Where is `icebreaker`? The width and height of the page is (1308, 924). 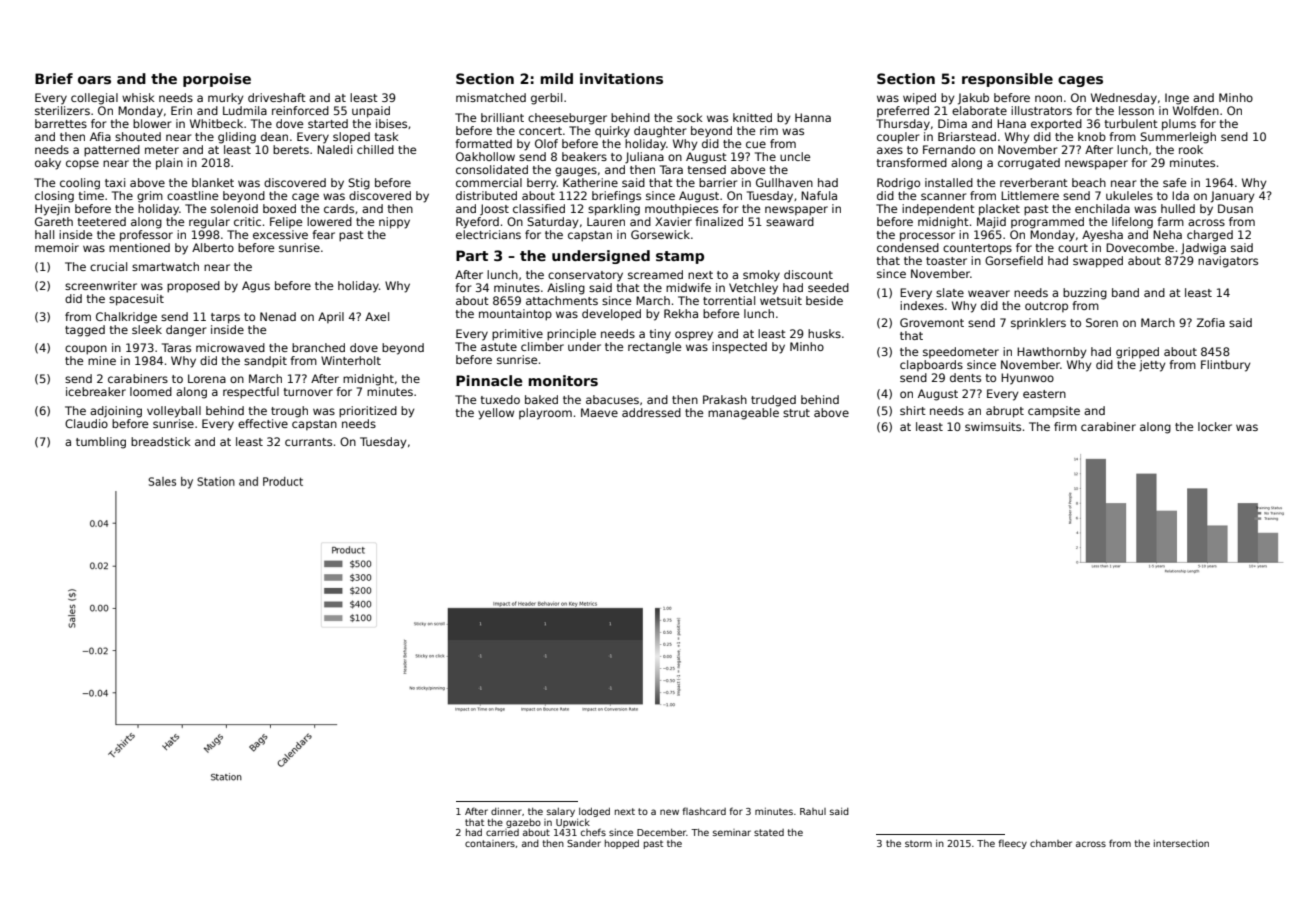 icebreaker is located at coordinates (96, 391).
